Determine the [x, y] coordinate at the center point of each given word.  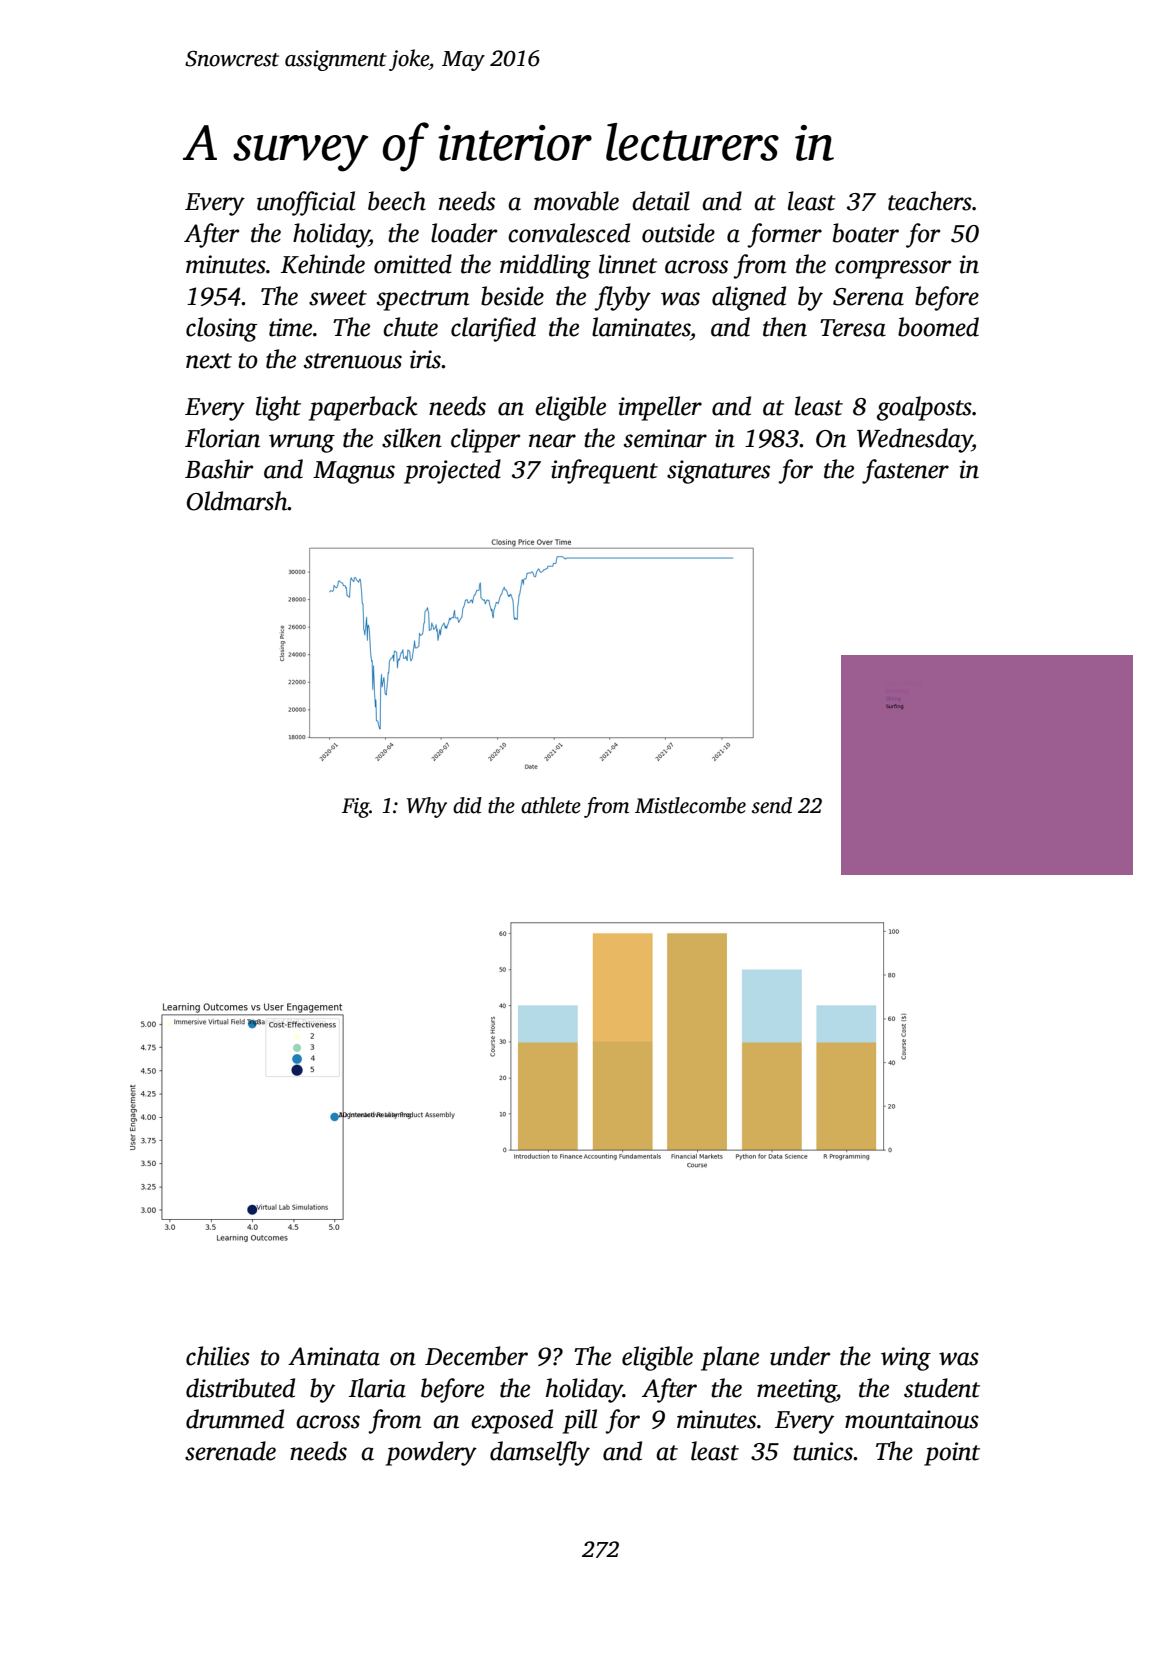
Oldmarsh [237, 501]
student [942, 1388]
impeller [660, 408]
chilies [218, 1356]
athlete [551, 805]
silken [412, 438]
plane [730, 1358]
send [772, 805]
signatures [718, 472]
